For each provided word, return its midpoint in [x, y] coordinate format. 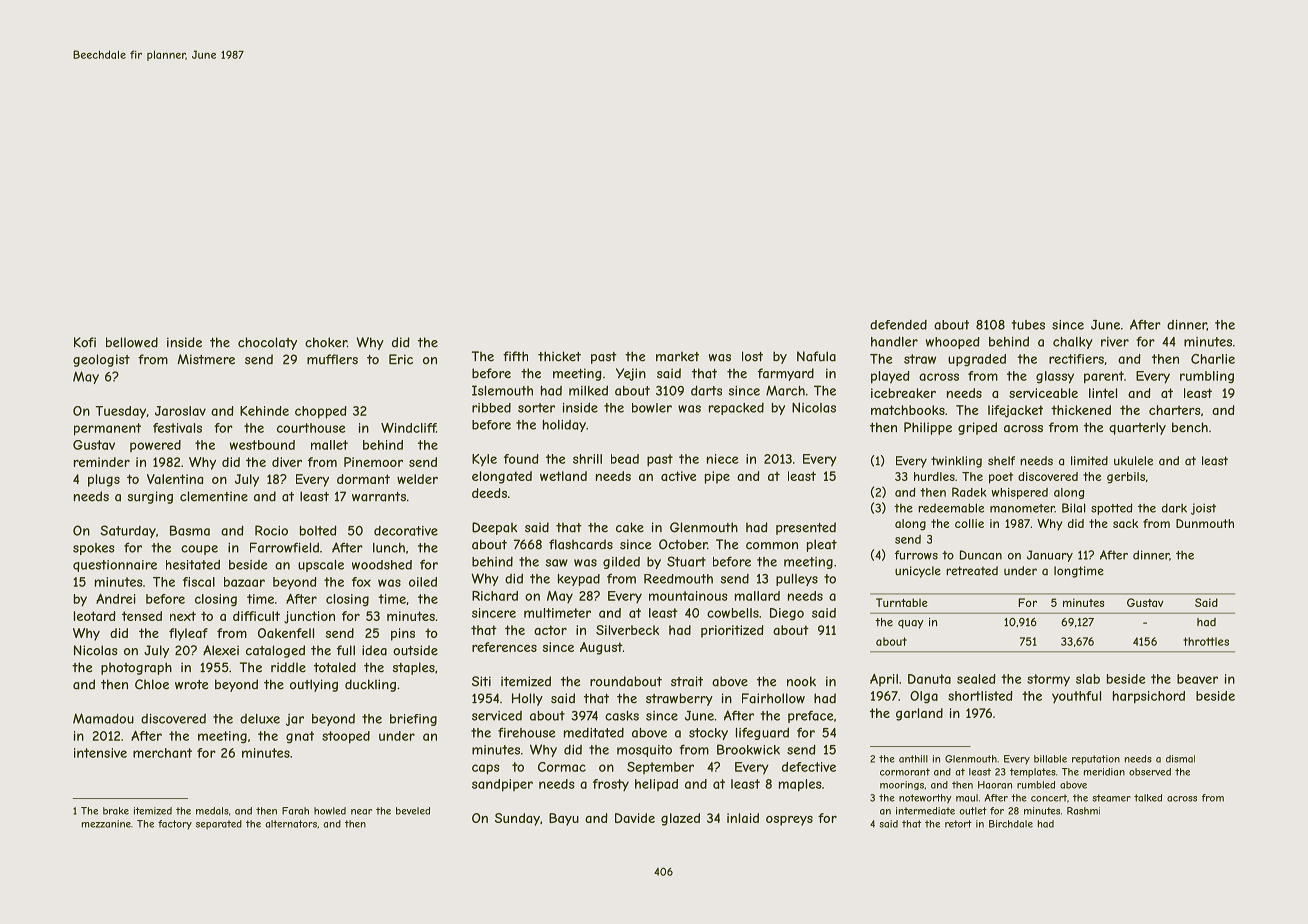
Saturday [128, 531]
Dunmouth [1205, 523]
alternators [291, 824]
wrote [191, 685]
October [683, 544]
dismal [1180, 759]
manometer [1022, 508]
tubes [1028, 325]
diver [287, 462]
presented [806, 528]
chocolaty [267, 343]
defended [898, 325]
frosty [611, 785]
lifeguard [762, 733]
